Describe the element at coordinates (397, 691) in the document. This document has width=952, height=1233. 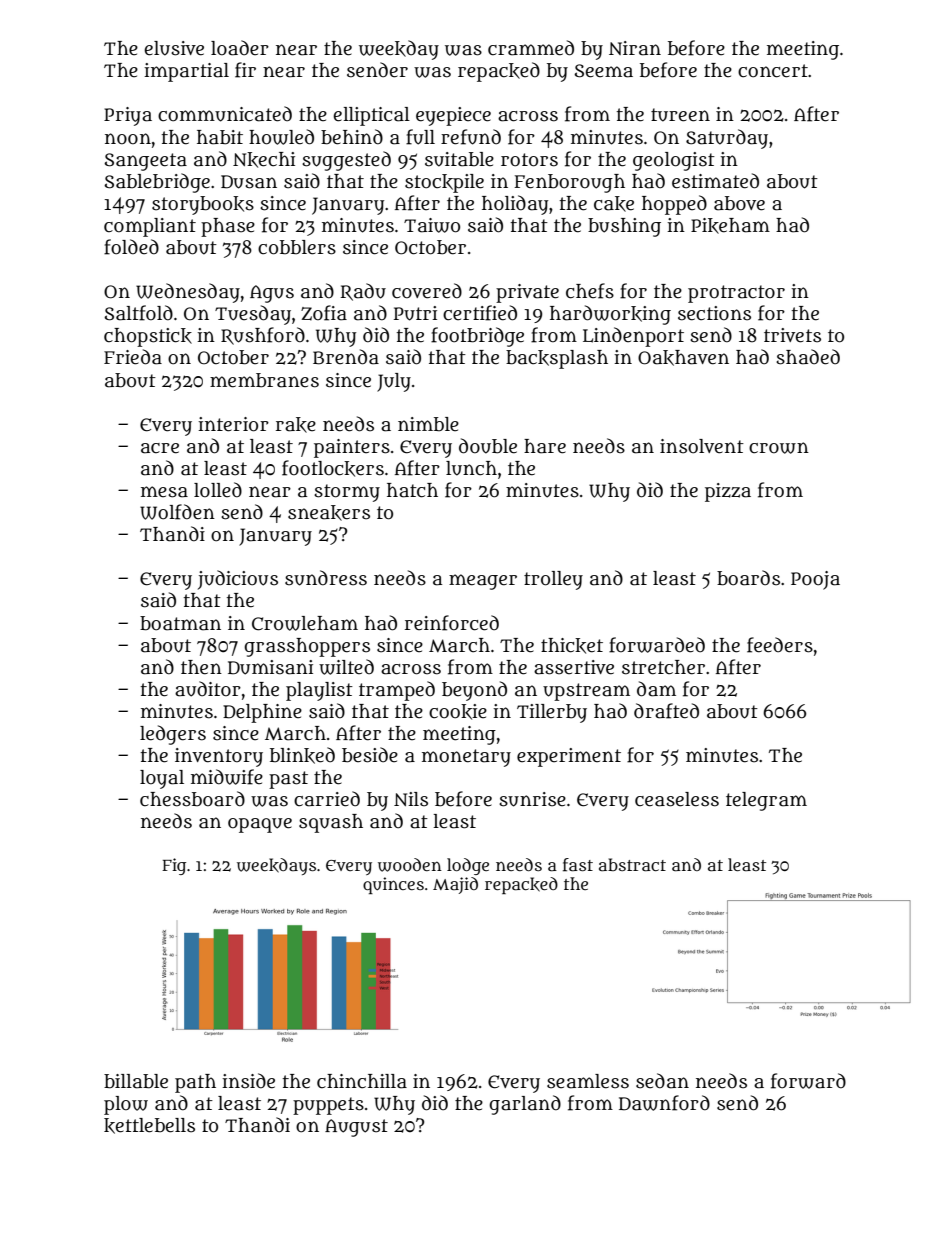
I see `tramped` at that location.
